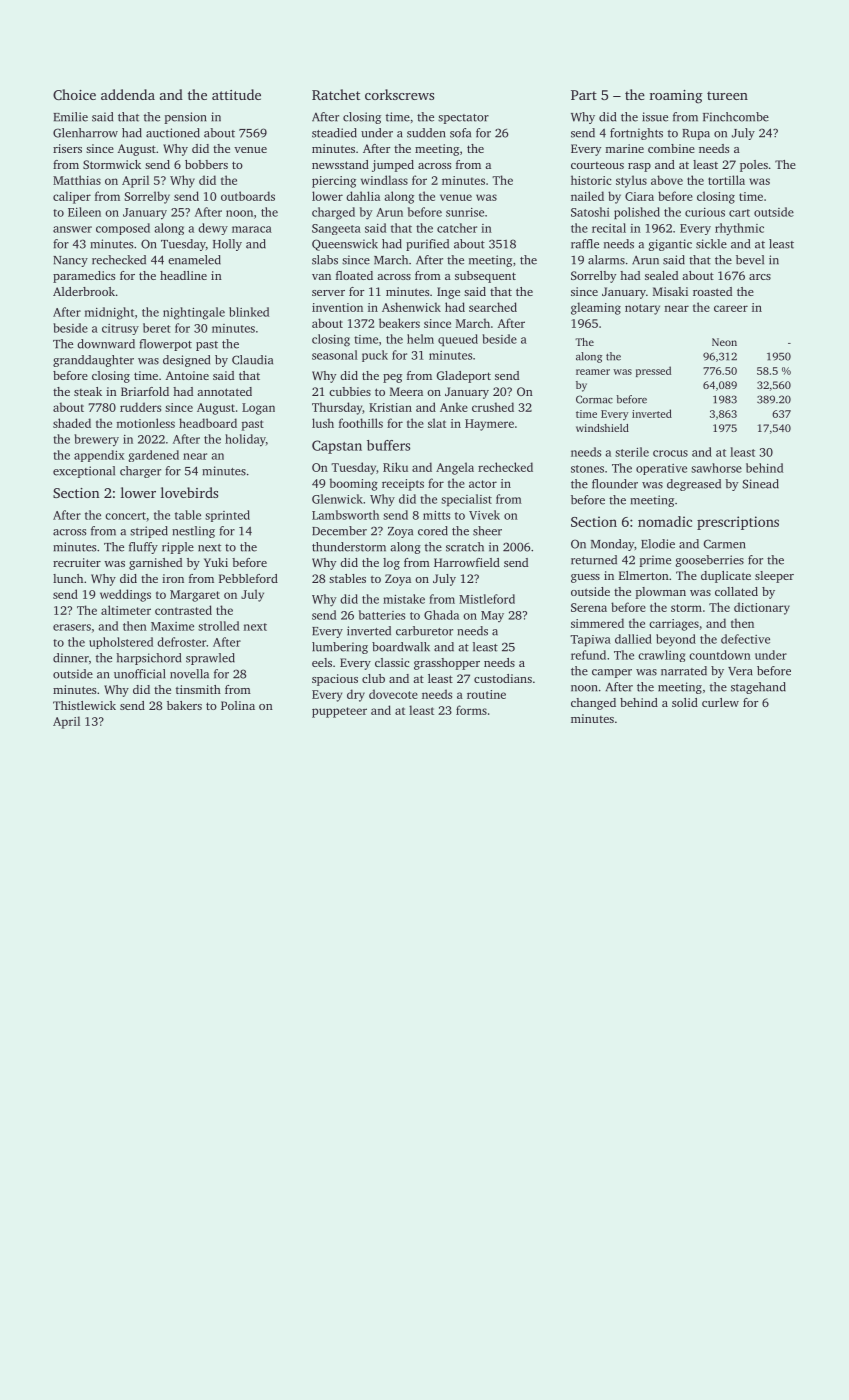 This document has width=849, height=1400. Describe the element at coordinates (128, 94) in the document. I see `addenda` at that location.
